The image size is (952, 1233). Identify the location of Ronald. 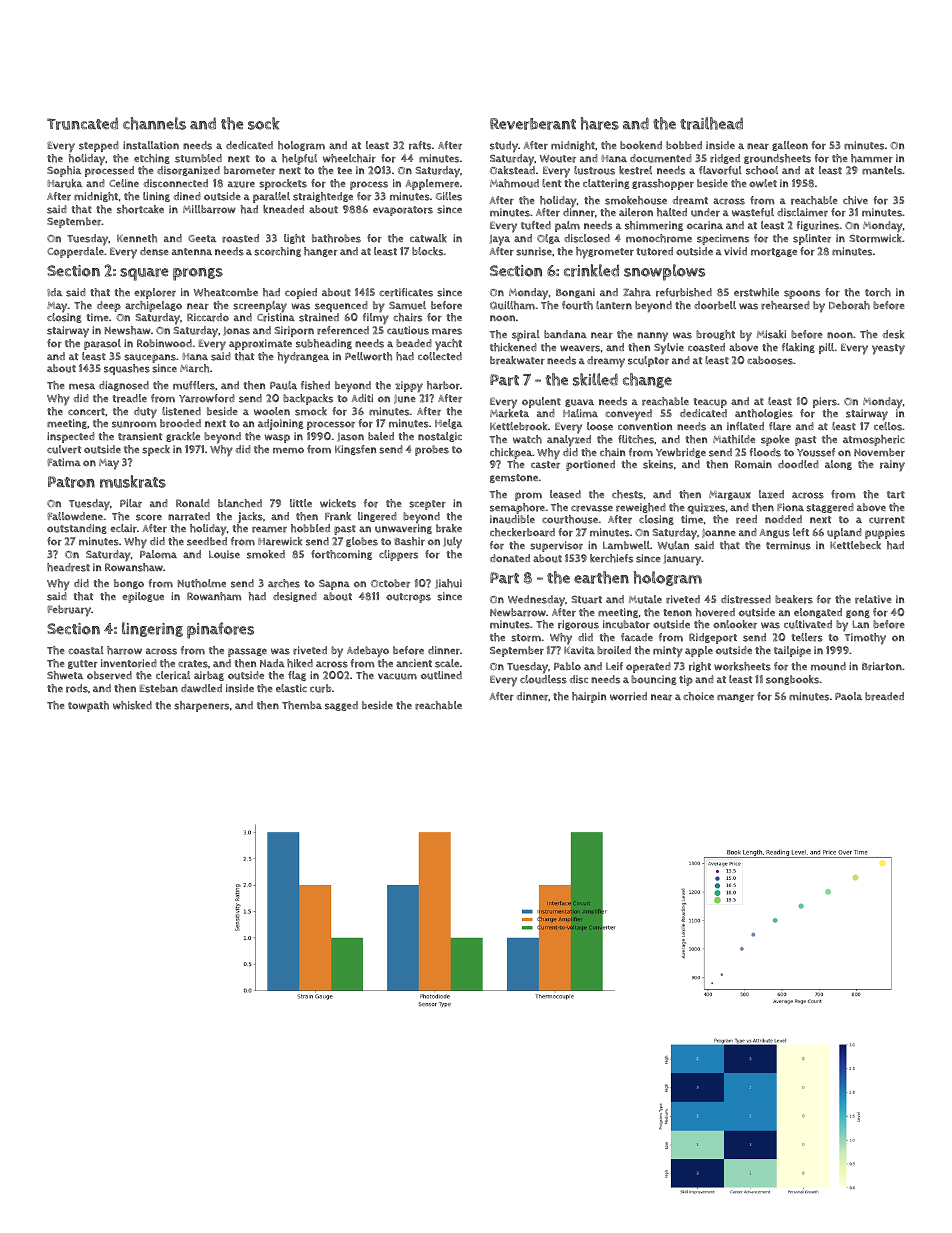
(193, 503).
